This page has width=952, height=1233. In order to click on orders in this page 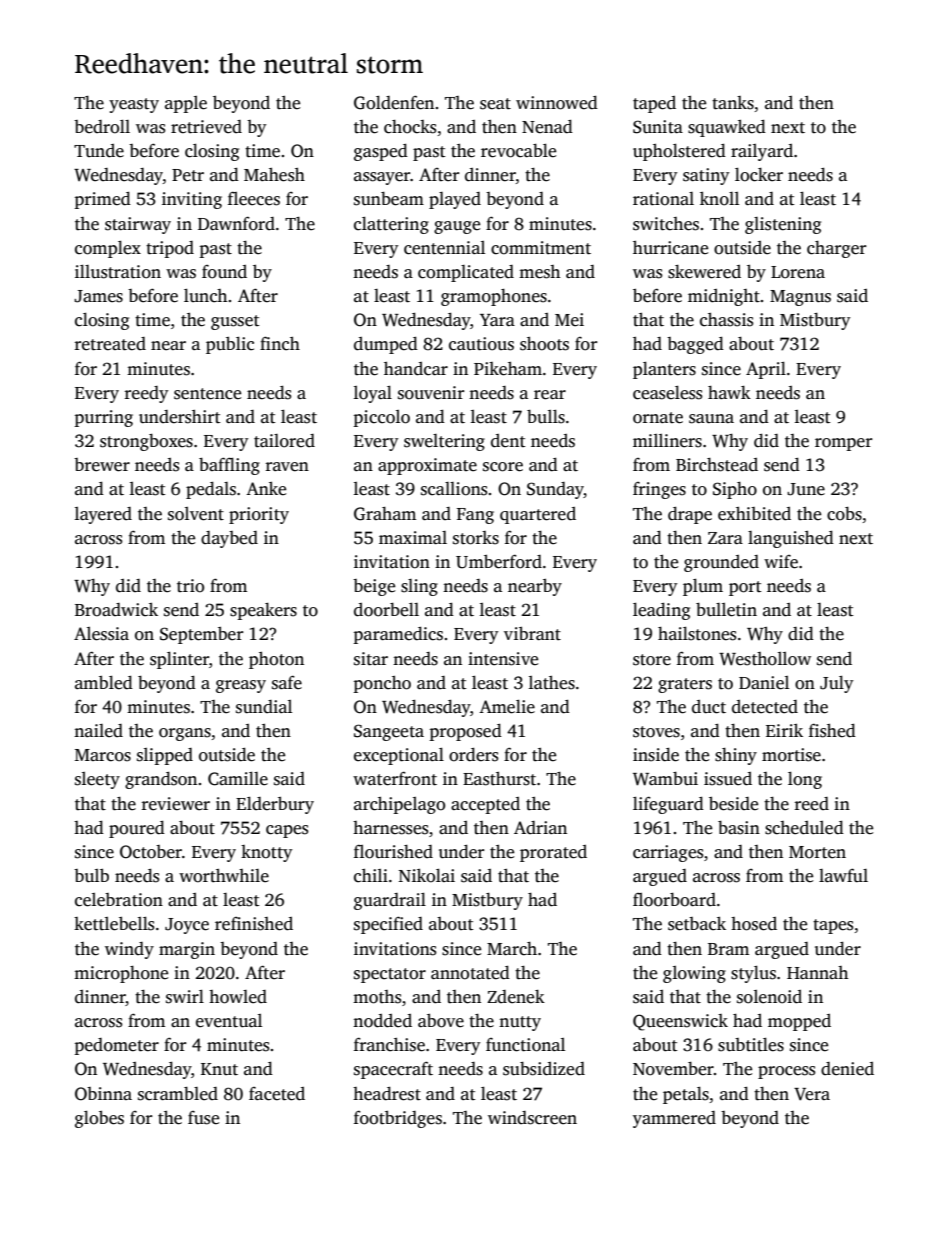, I will do `click(473, 755)`.
